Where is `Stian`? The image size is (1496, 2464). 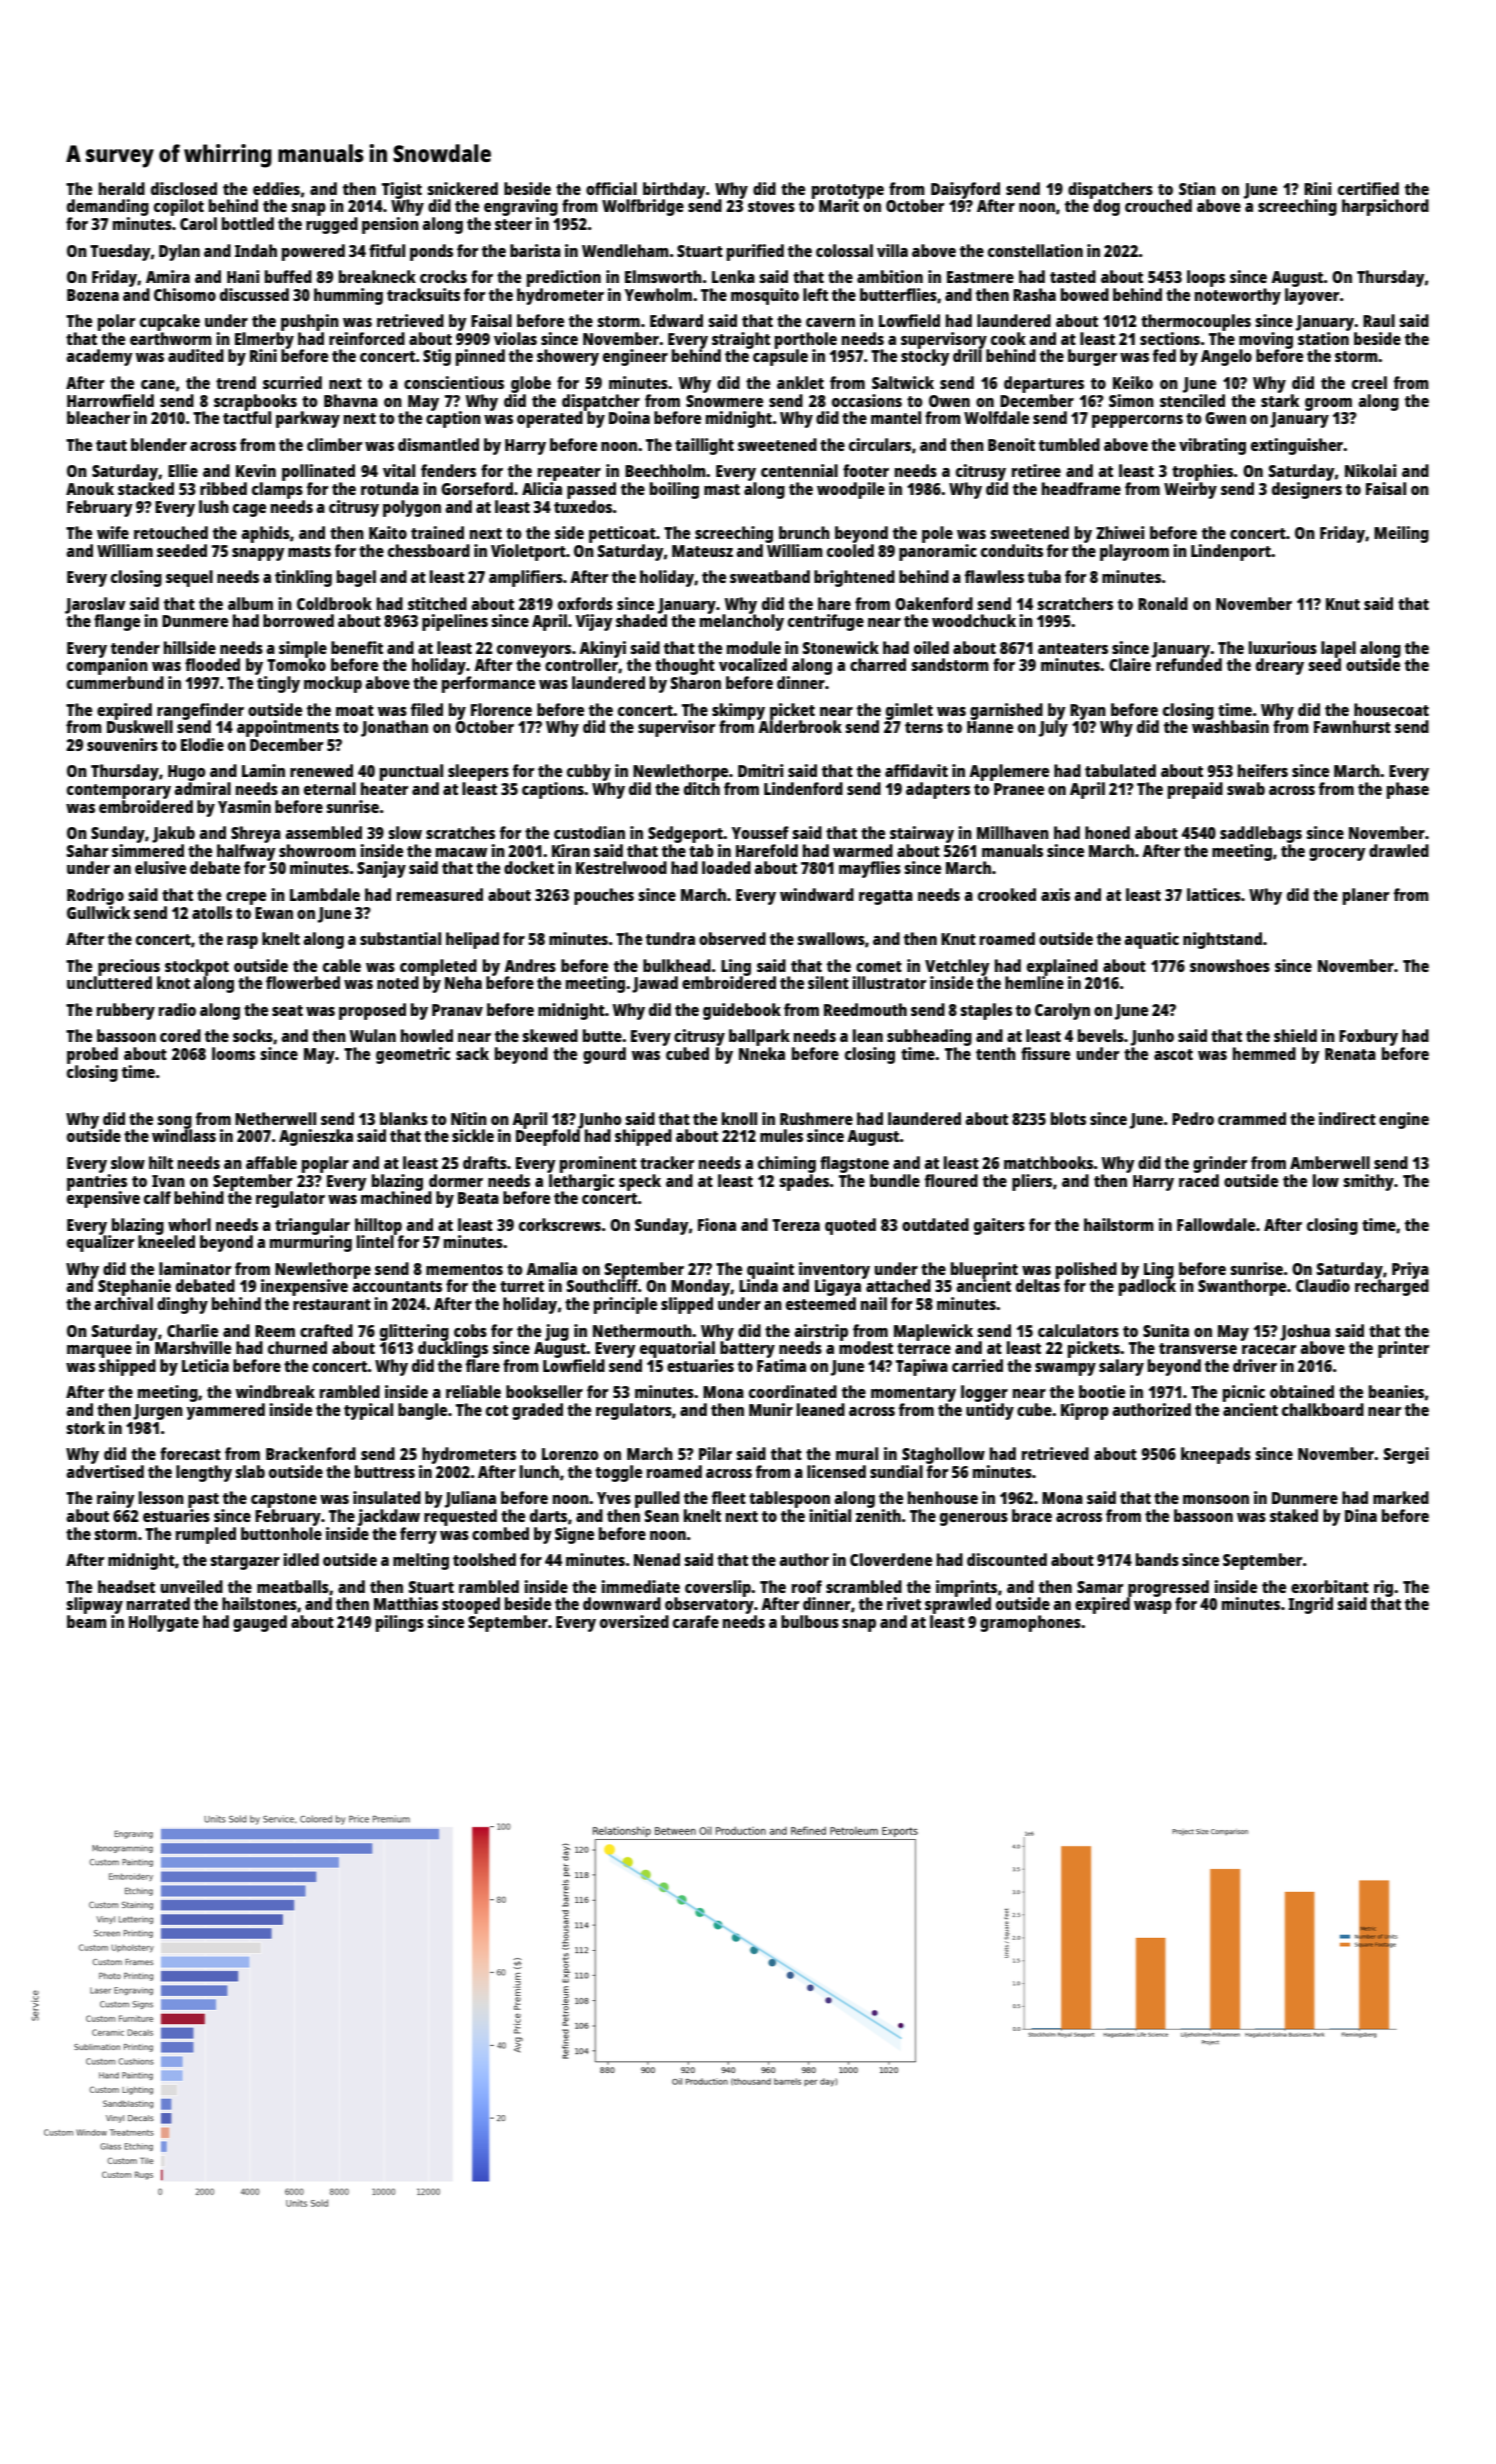
Stian is located at coordinates (1197, 188).
